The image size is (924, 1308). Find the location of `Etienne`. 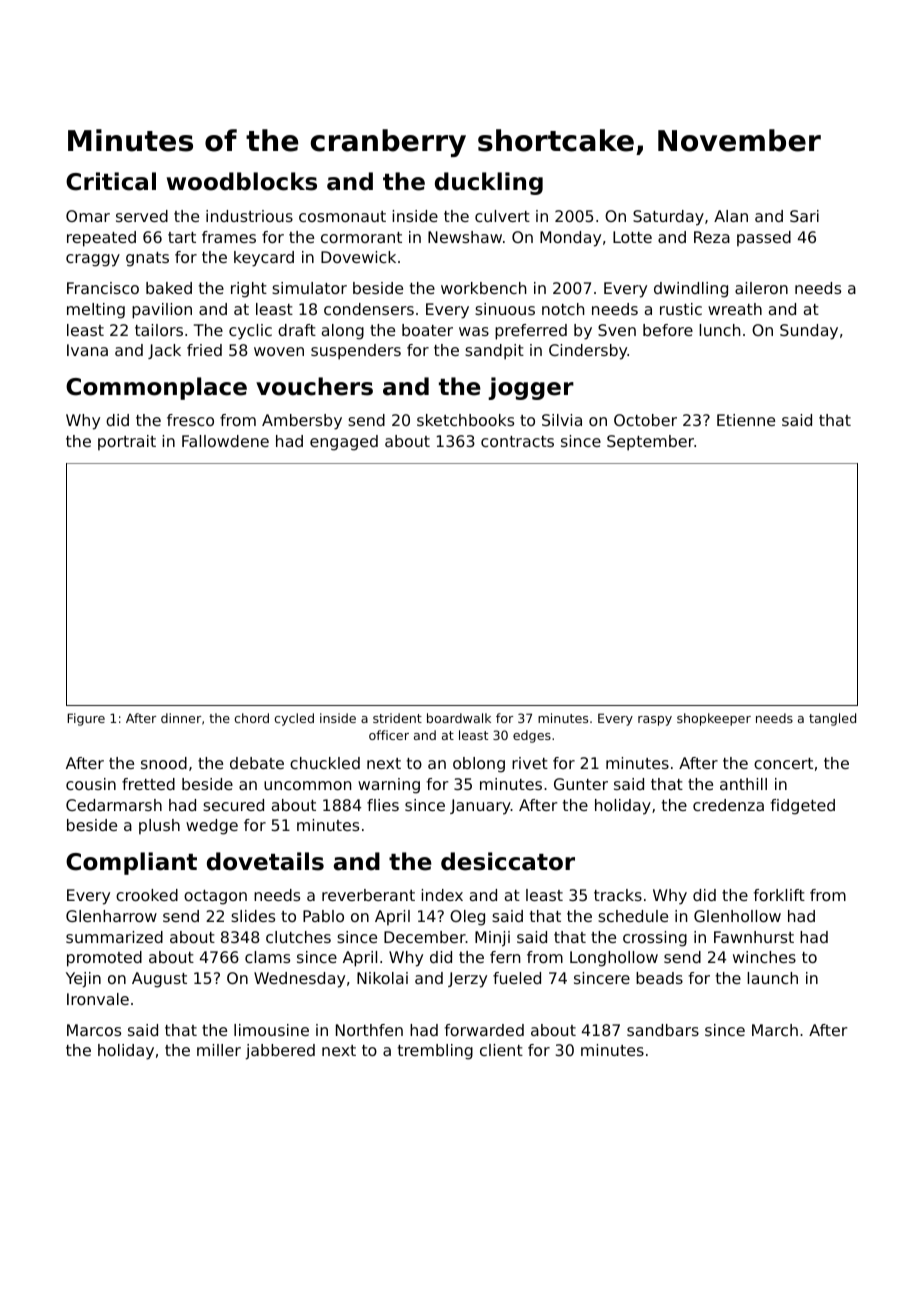

Etienne is located at coordinates (746, 420).
